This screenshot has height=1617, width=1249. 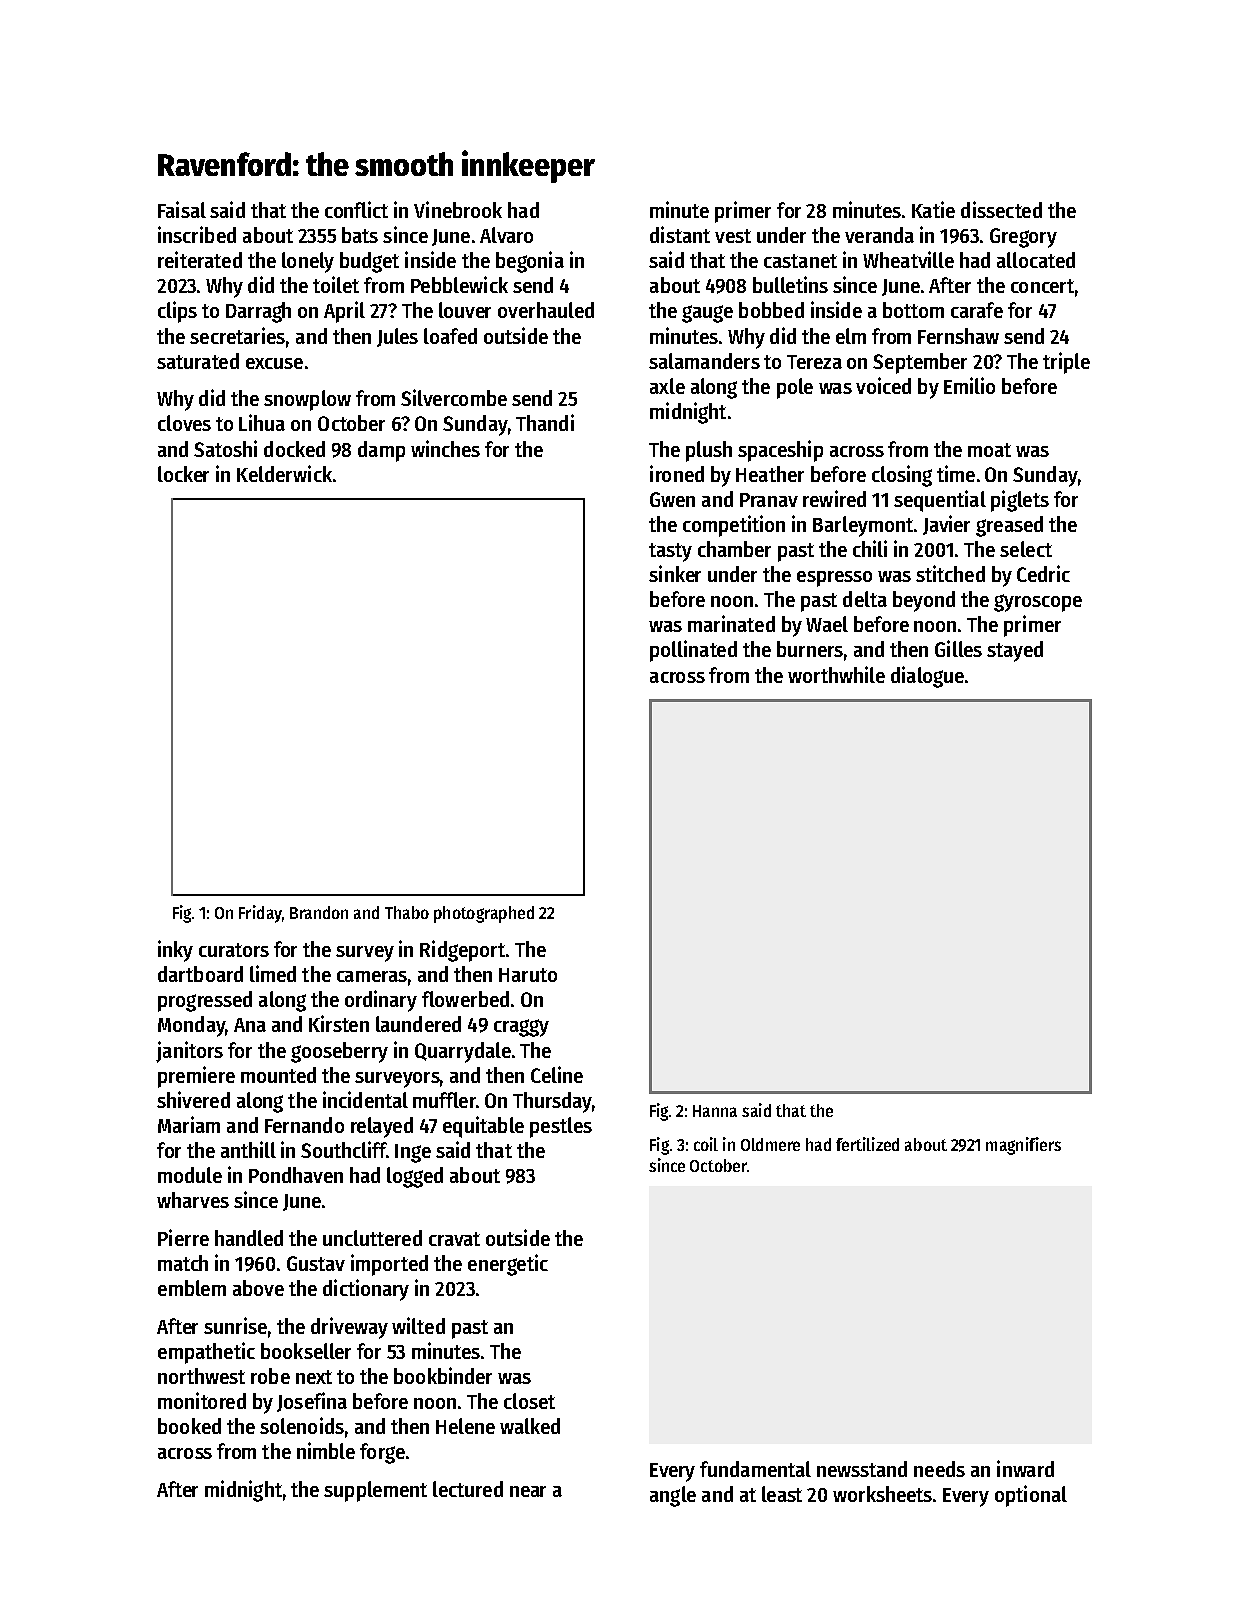 What do you see at coordinates (782, 1494) in the screenshot?
I see `least` at bounding box center [782, 1494].
